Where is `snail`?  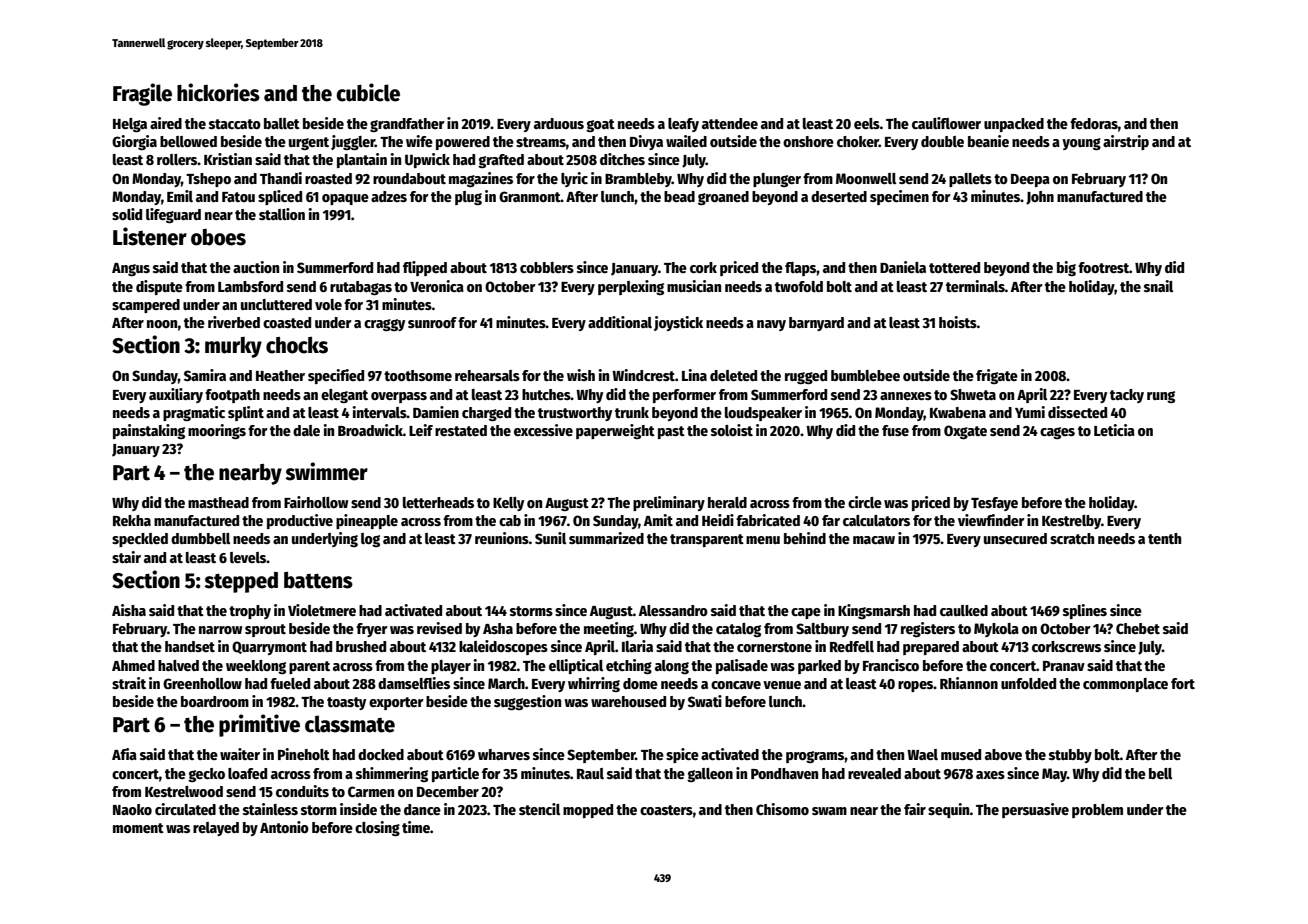
snail is located at coordinates (1158, 286).
